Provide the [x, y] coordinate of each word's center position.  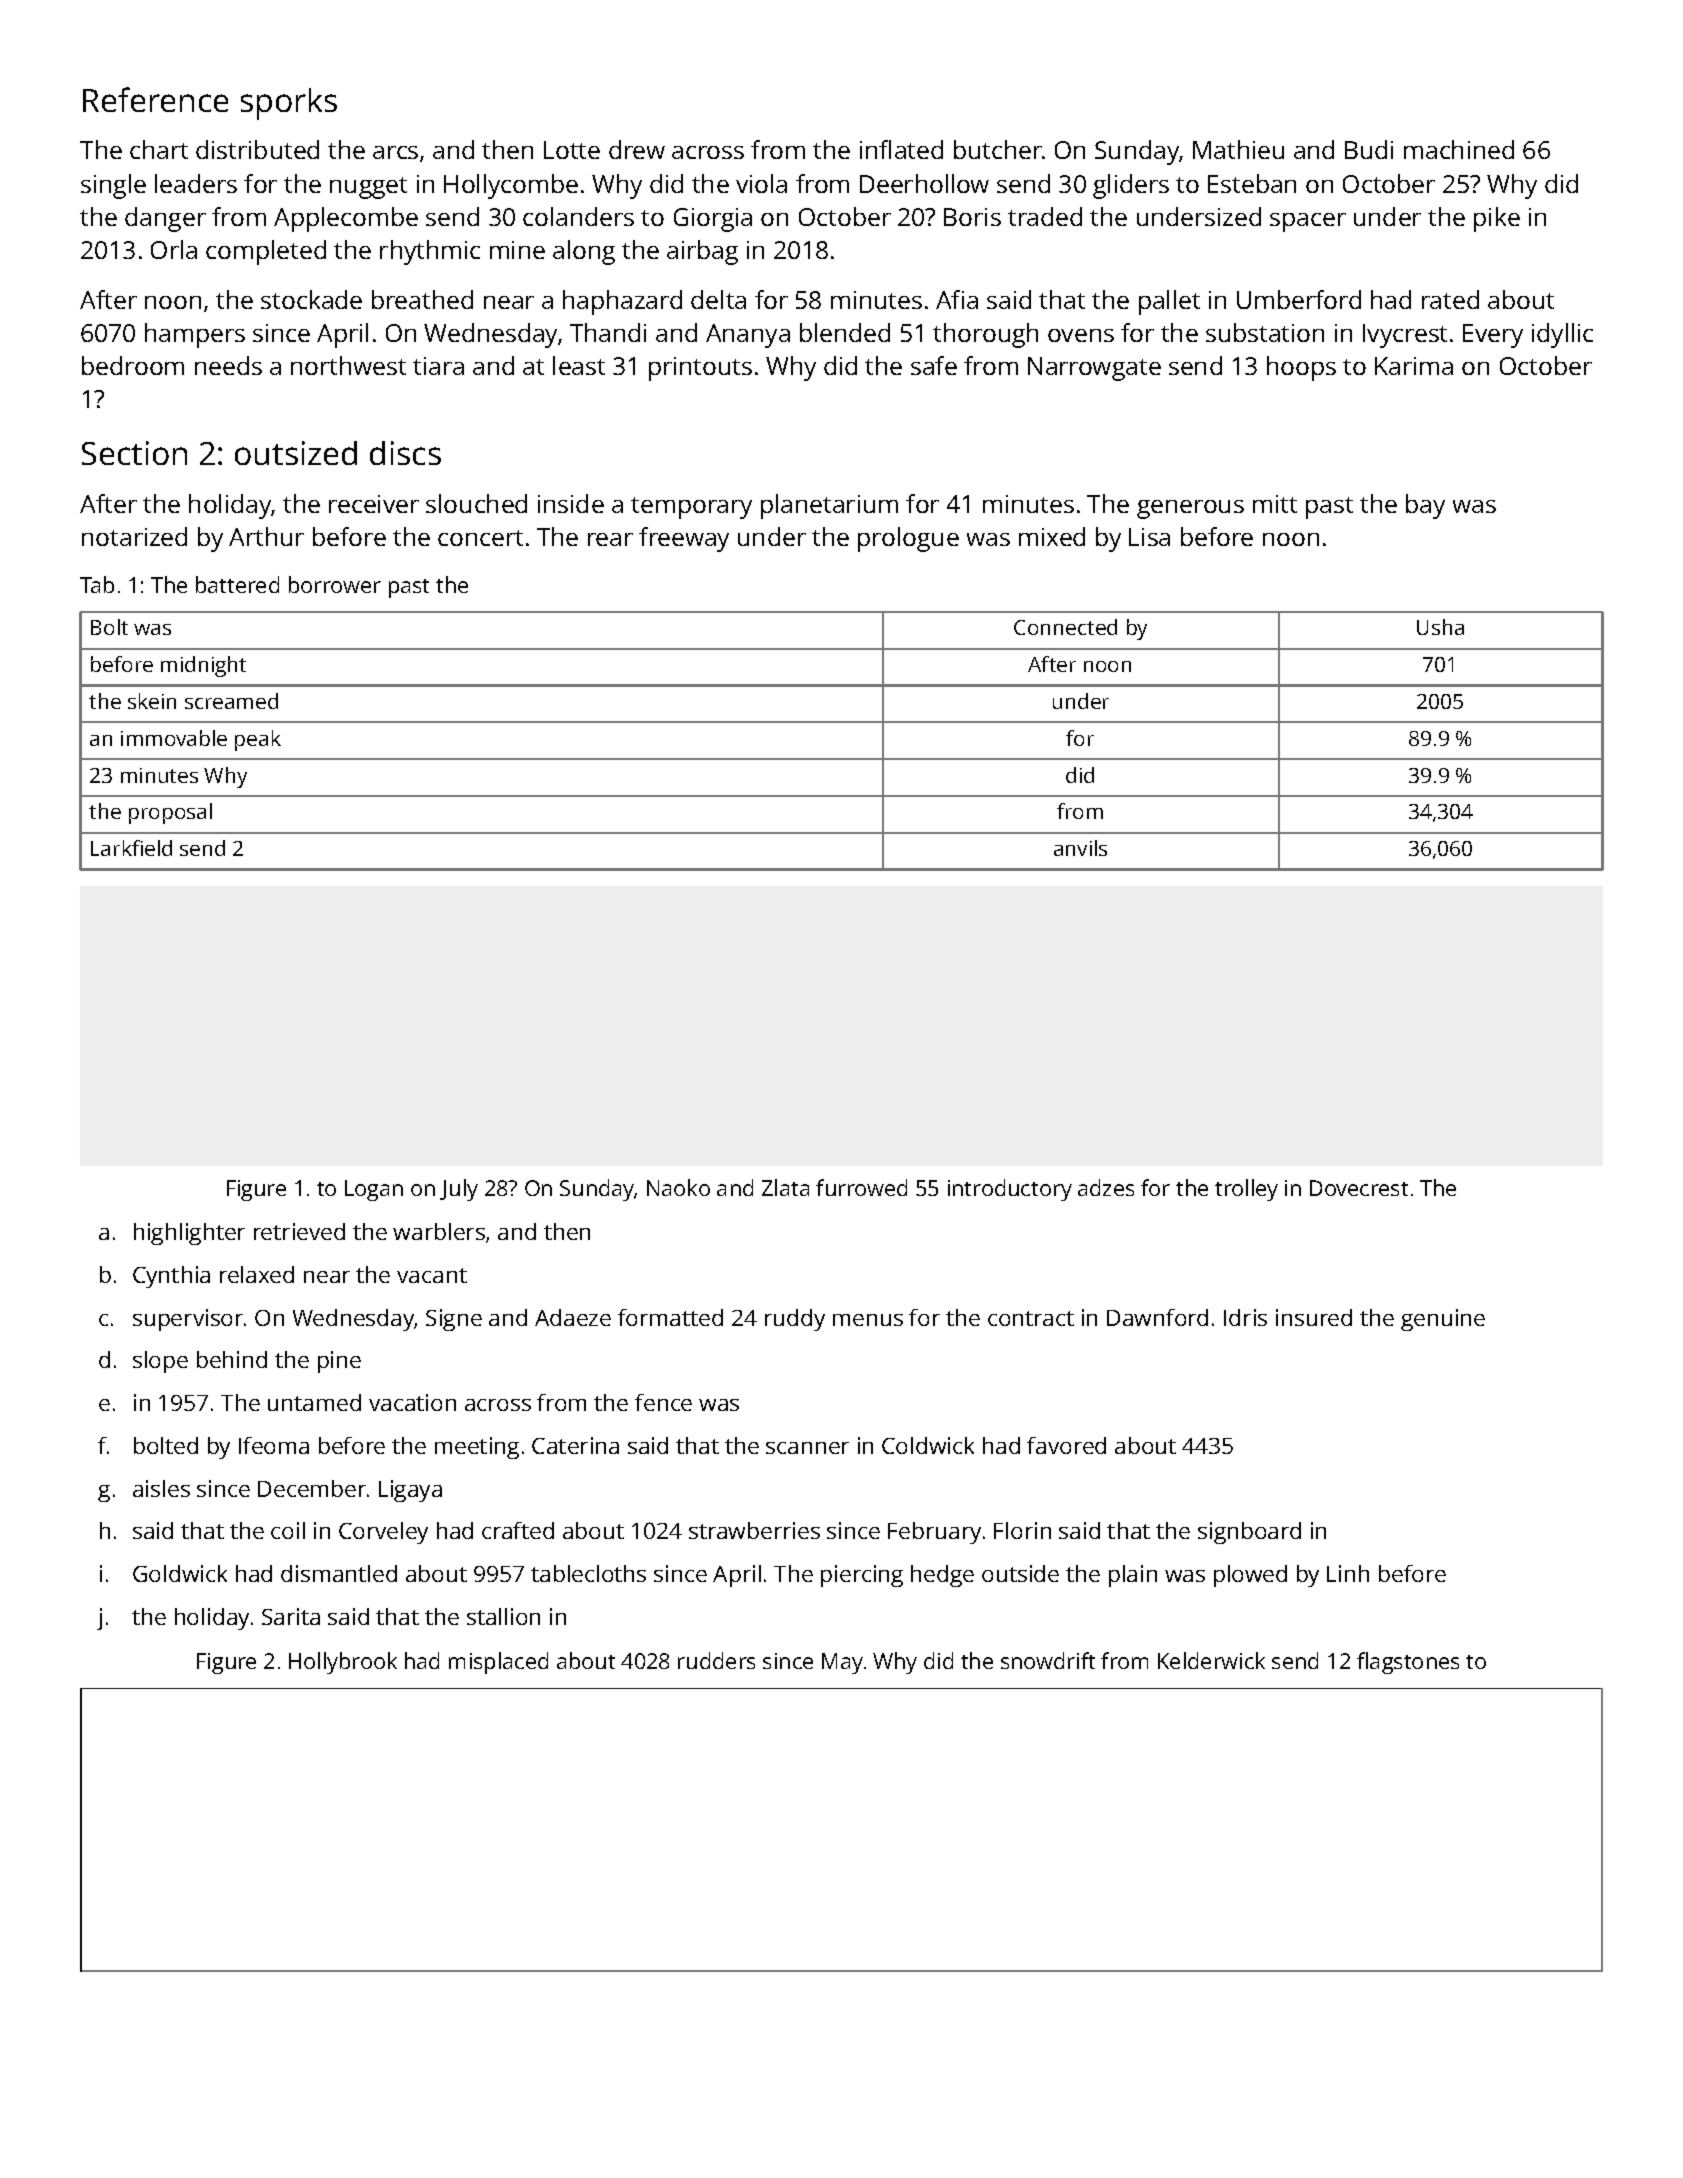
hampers [195, 335]
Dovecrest [1359, 1188]
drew [637, 149]
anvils [1080, 848]
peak [258, 740]
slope [160, 1362]
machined [1459, 149]
